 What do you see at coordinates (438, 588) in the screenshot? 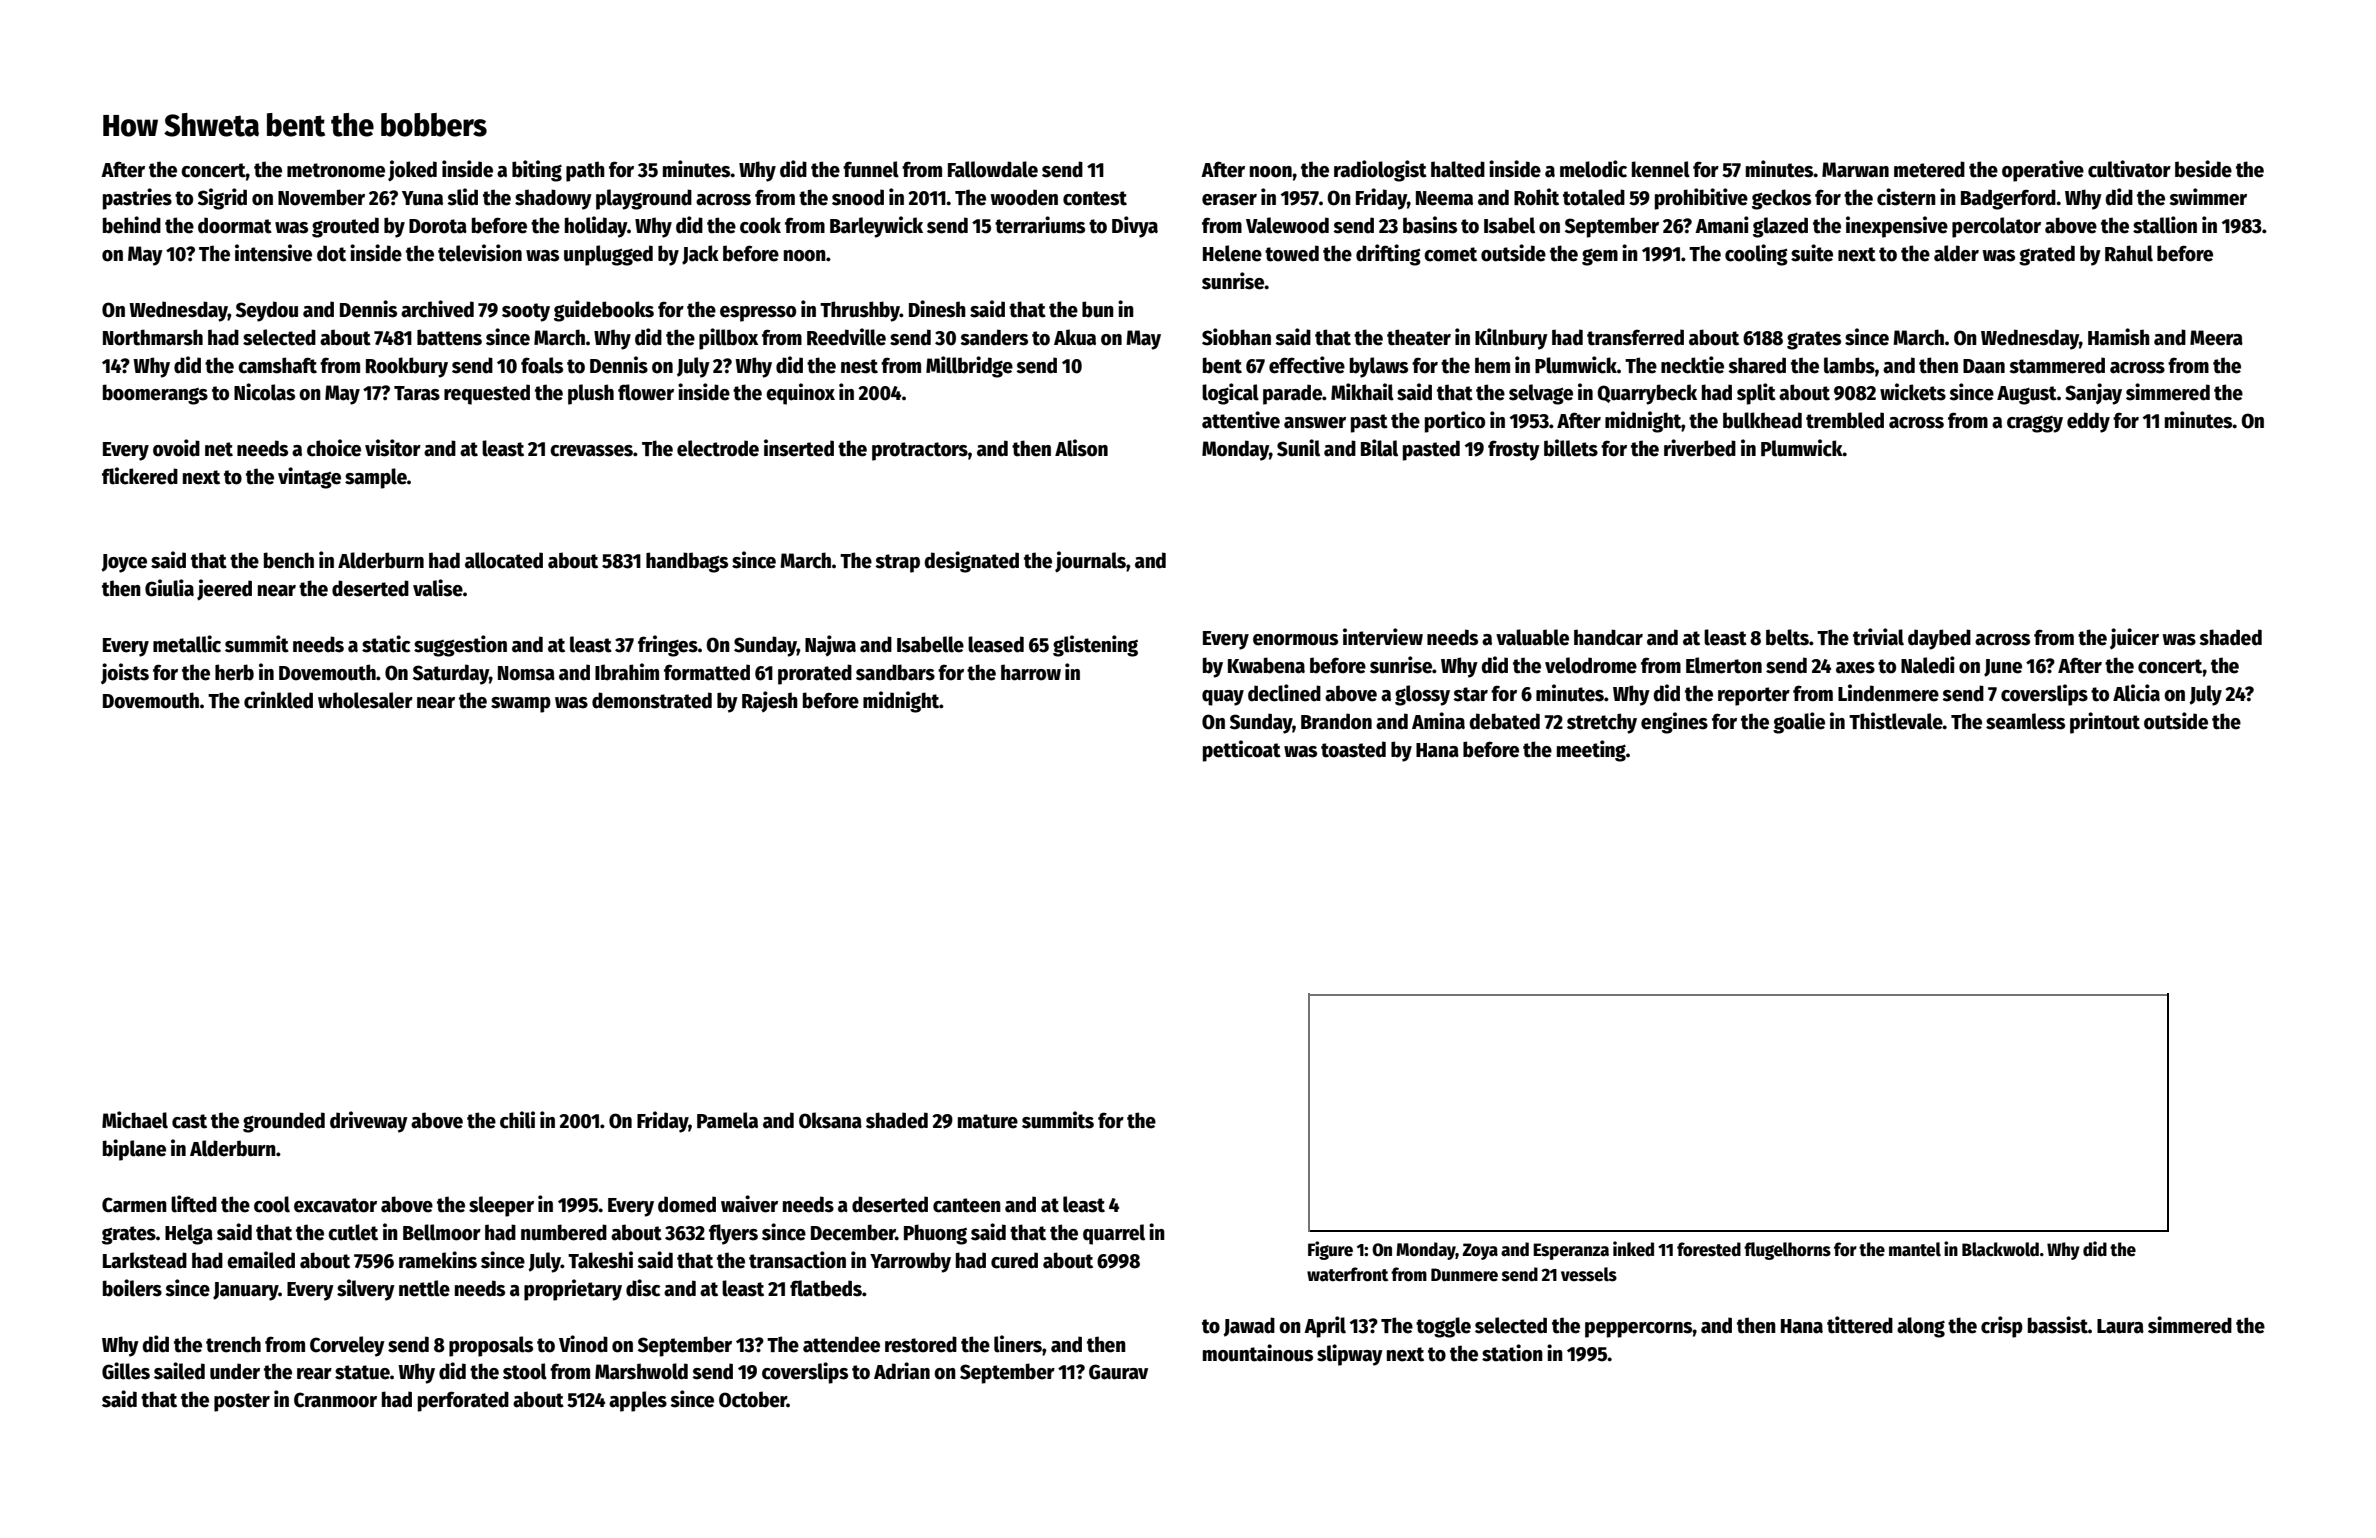
I see `valise` at bounding box center [438, 588].
